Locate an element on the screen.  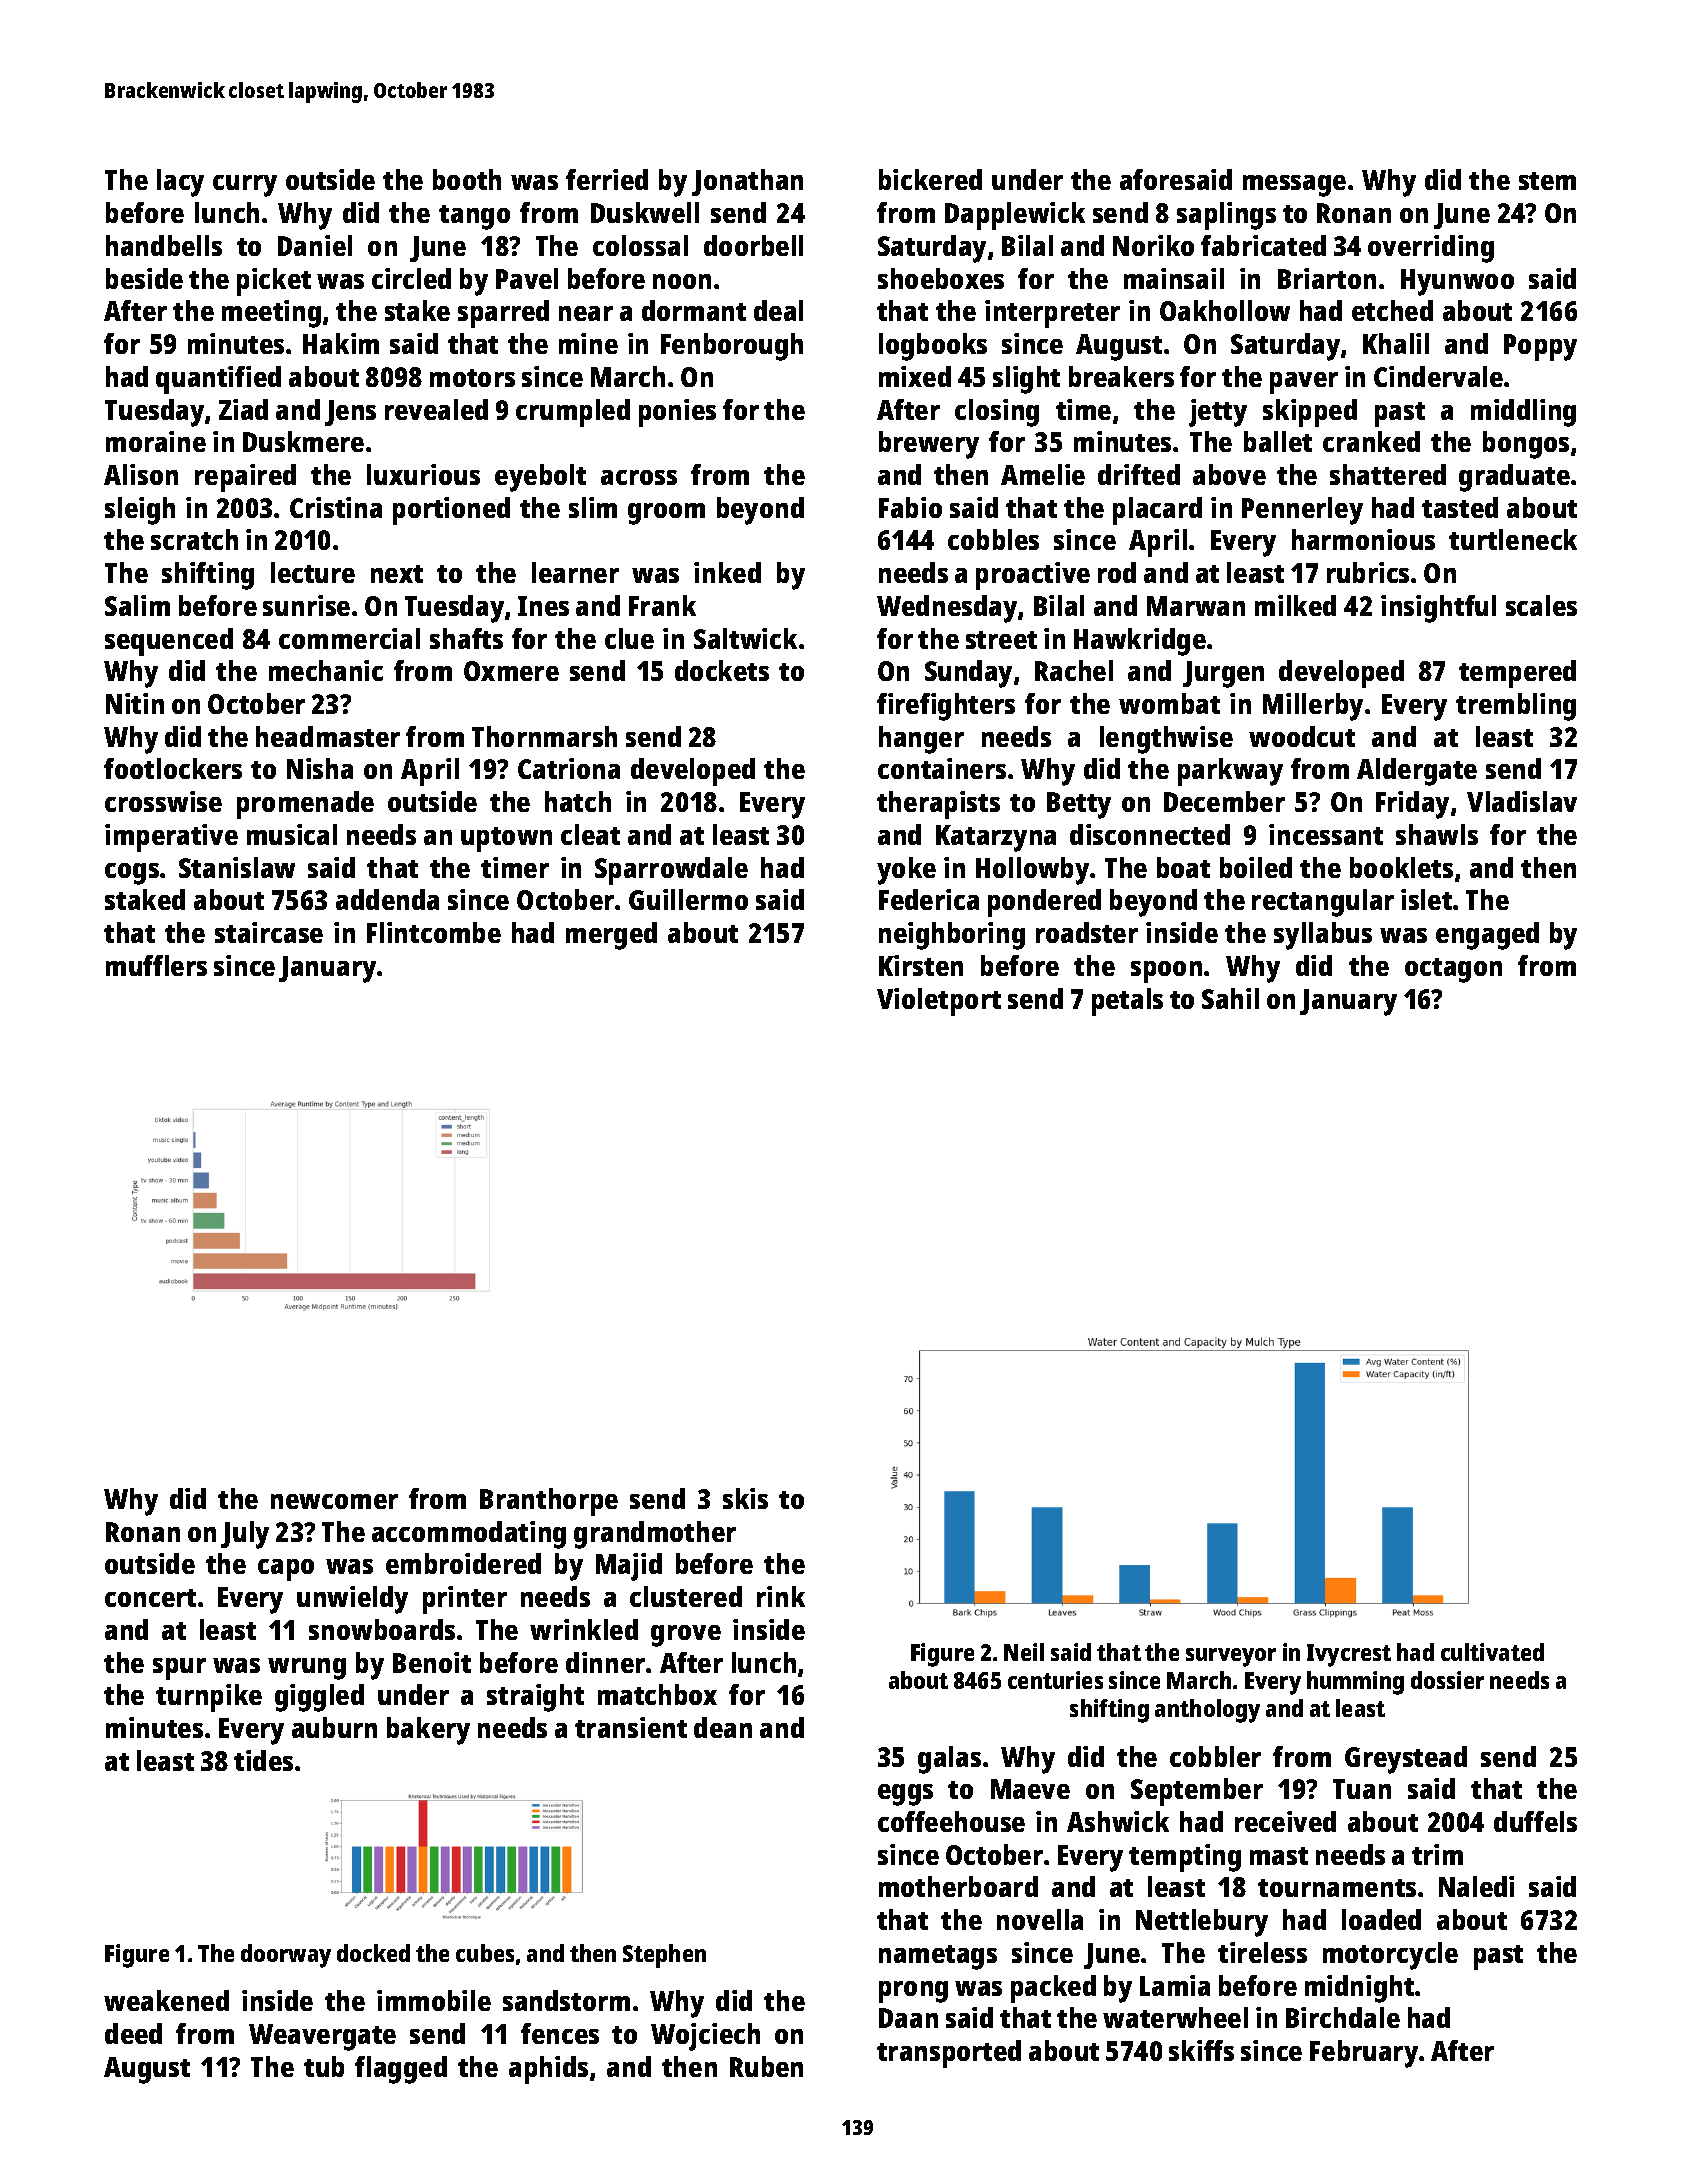
Daan is located at coordinates (908, 2018).
